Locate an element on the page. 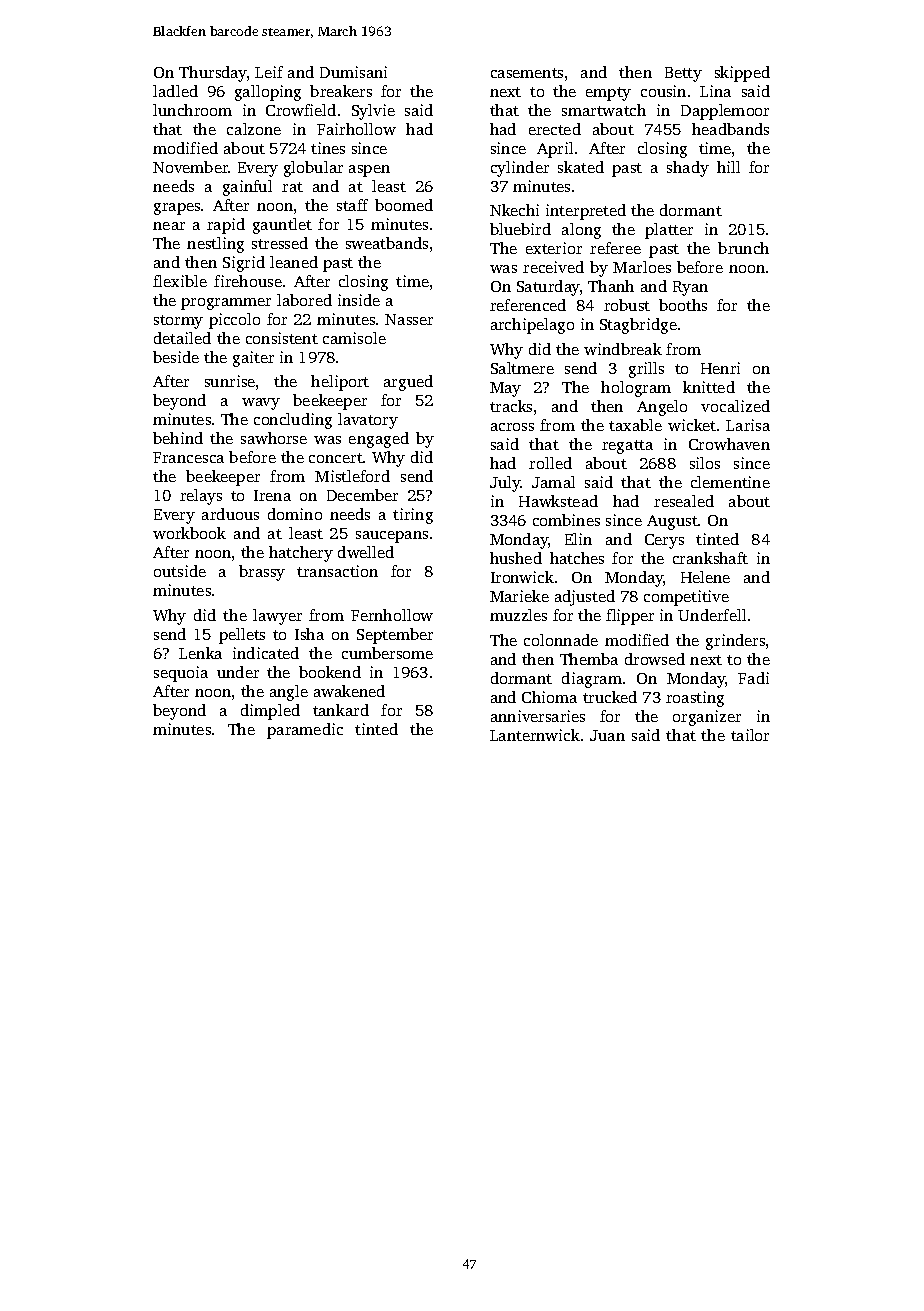 The image size is (924, 1311). paramedic is located at coordinates (305, 731).
